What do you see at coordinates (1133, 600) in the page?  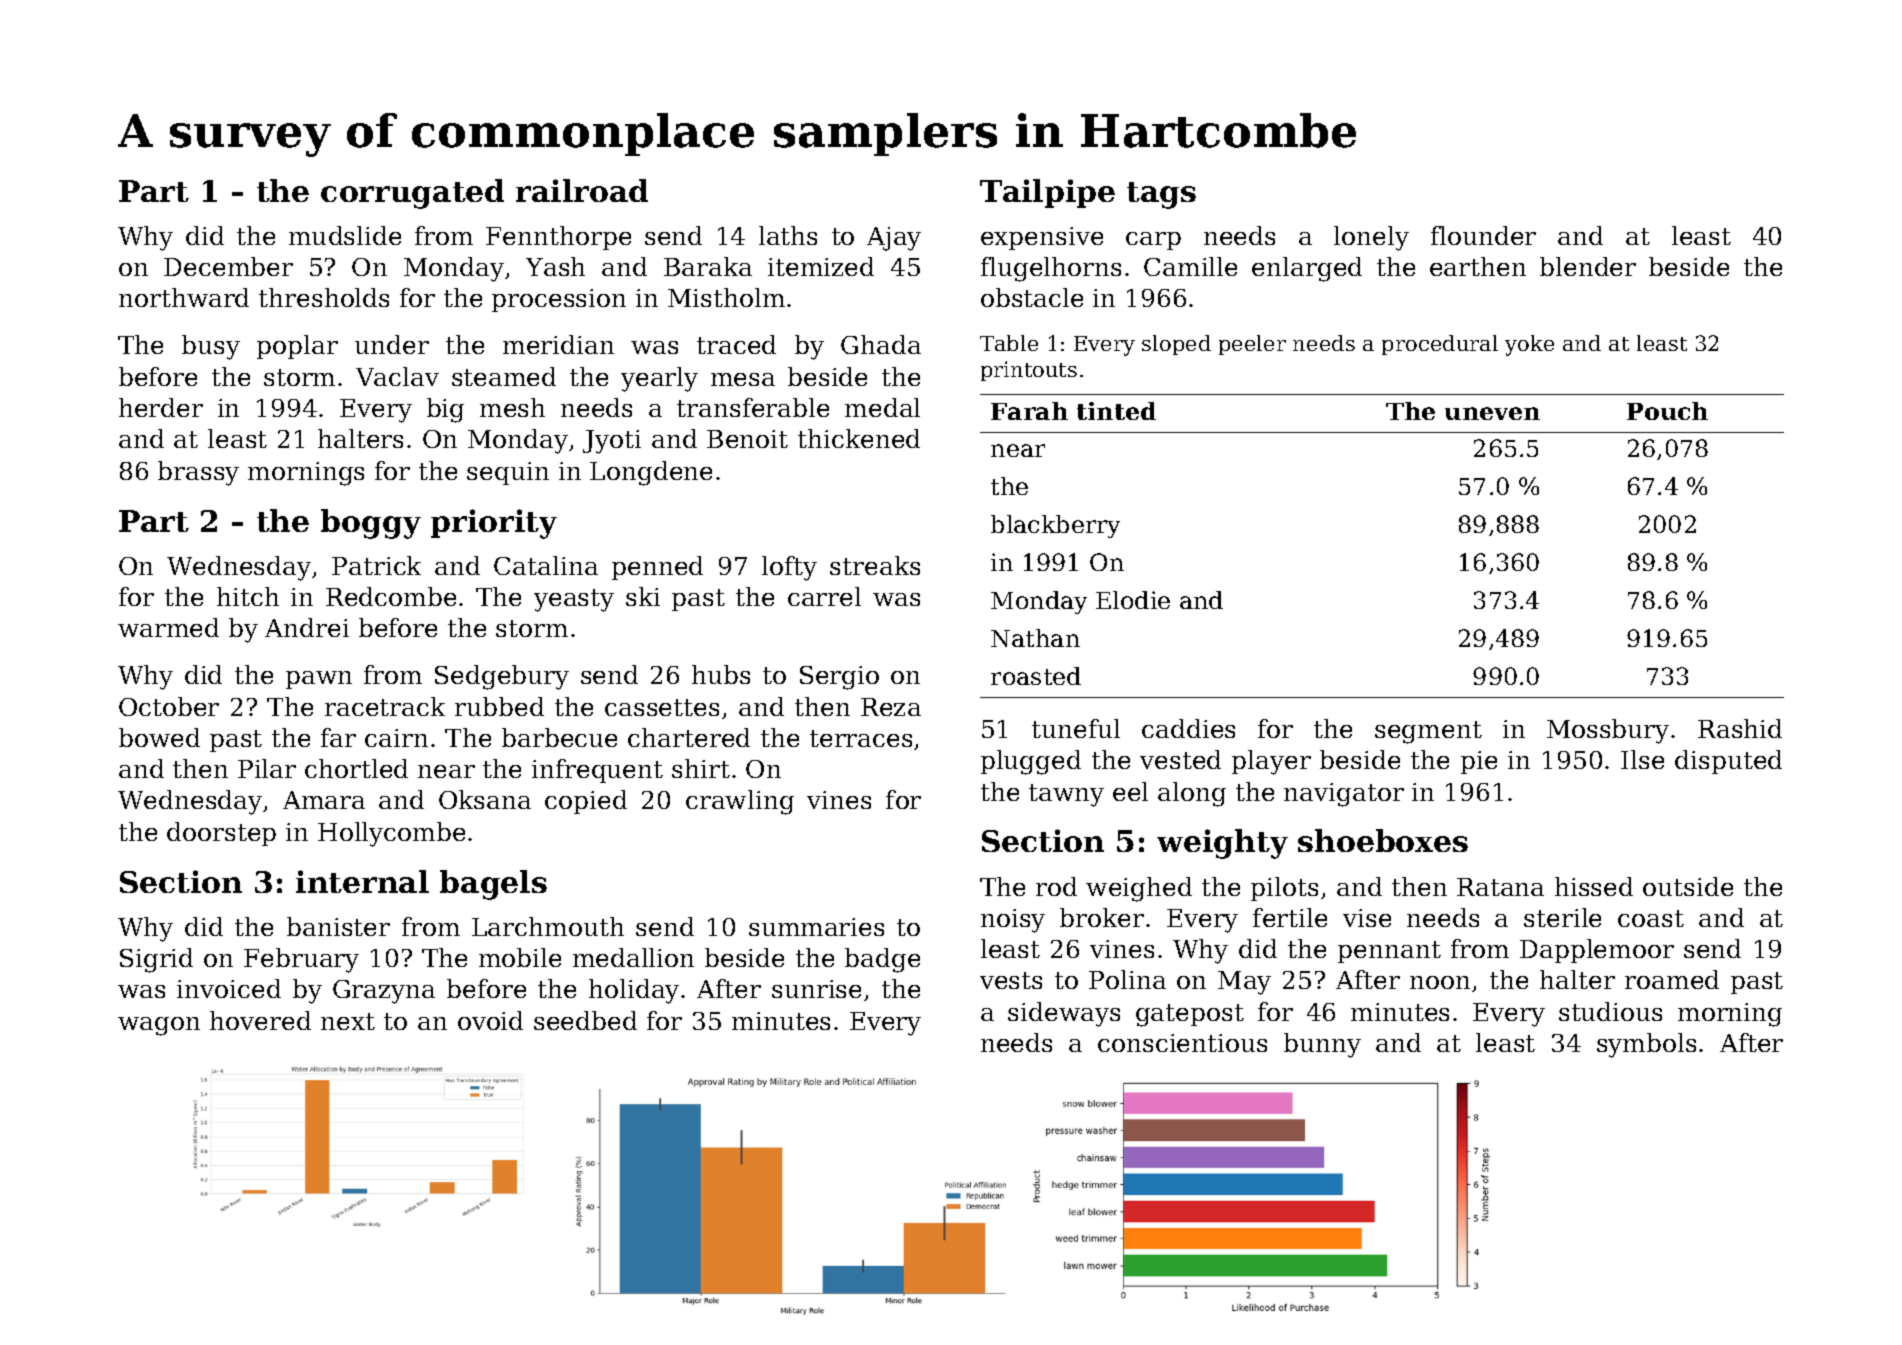 I see `Elodie` at bounding box center [1133, 600].
